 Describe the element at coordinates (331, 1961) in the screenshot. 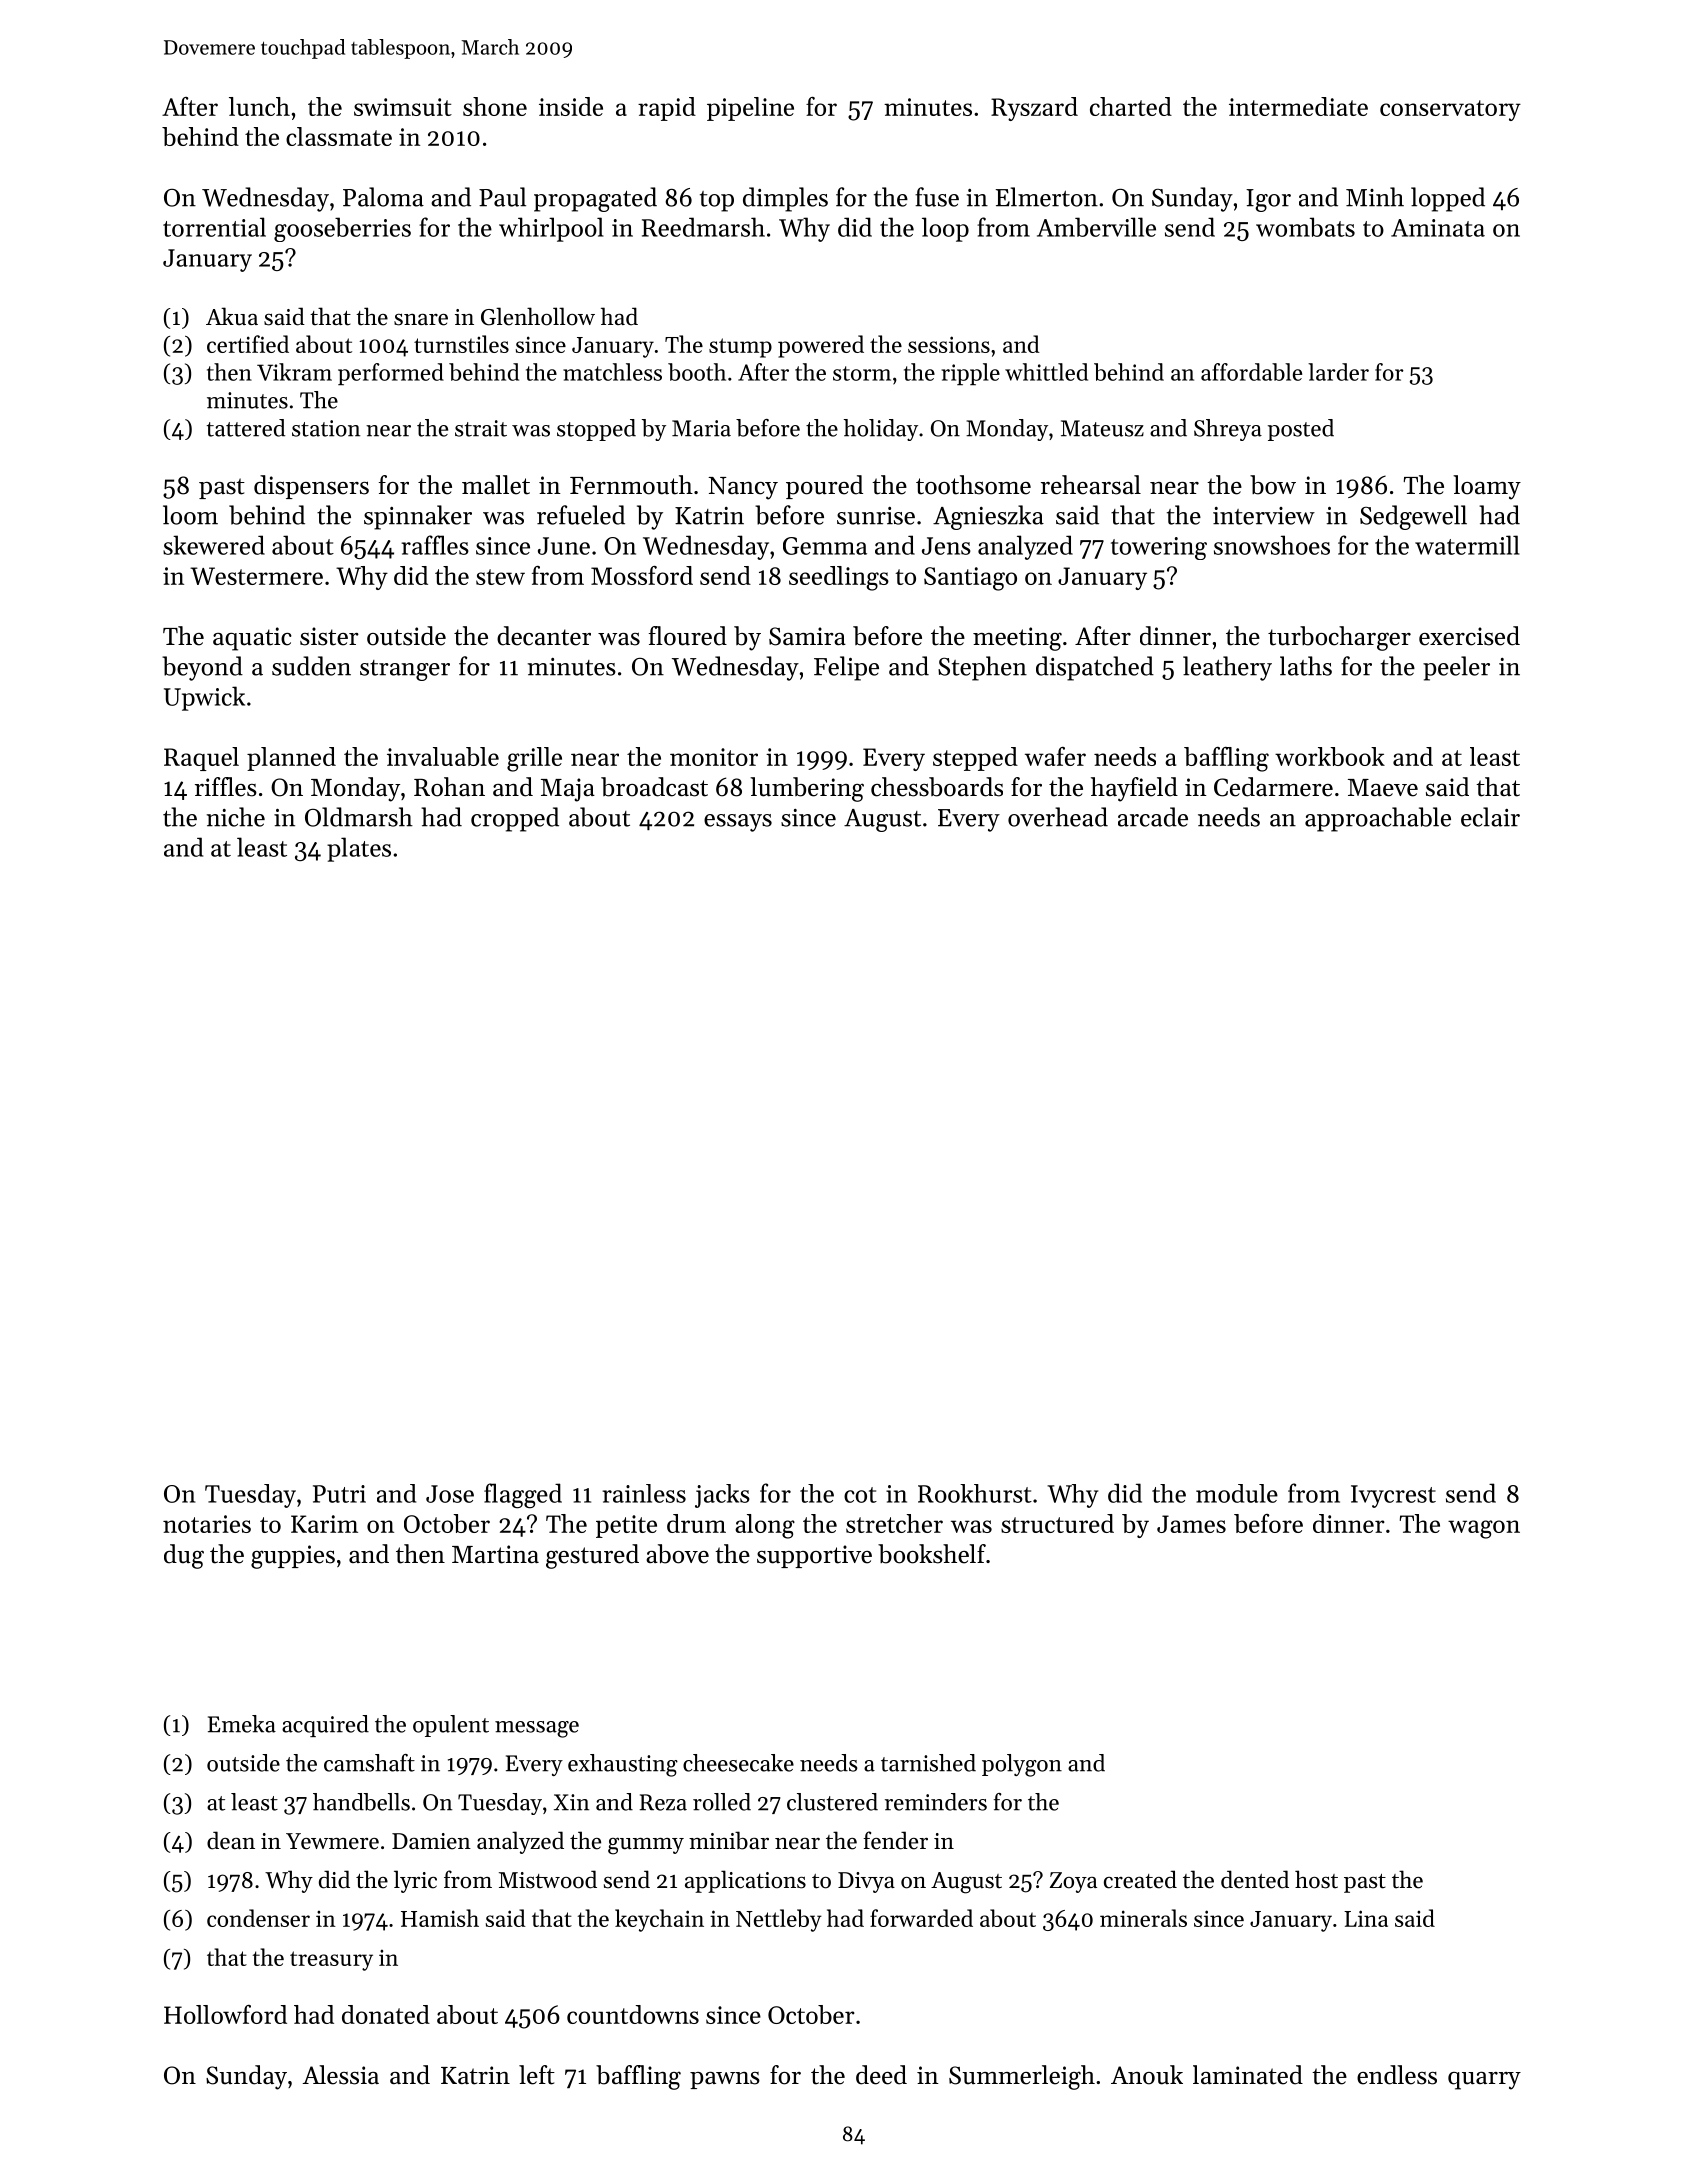

I see `treasury` at that location.
